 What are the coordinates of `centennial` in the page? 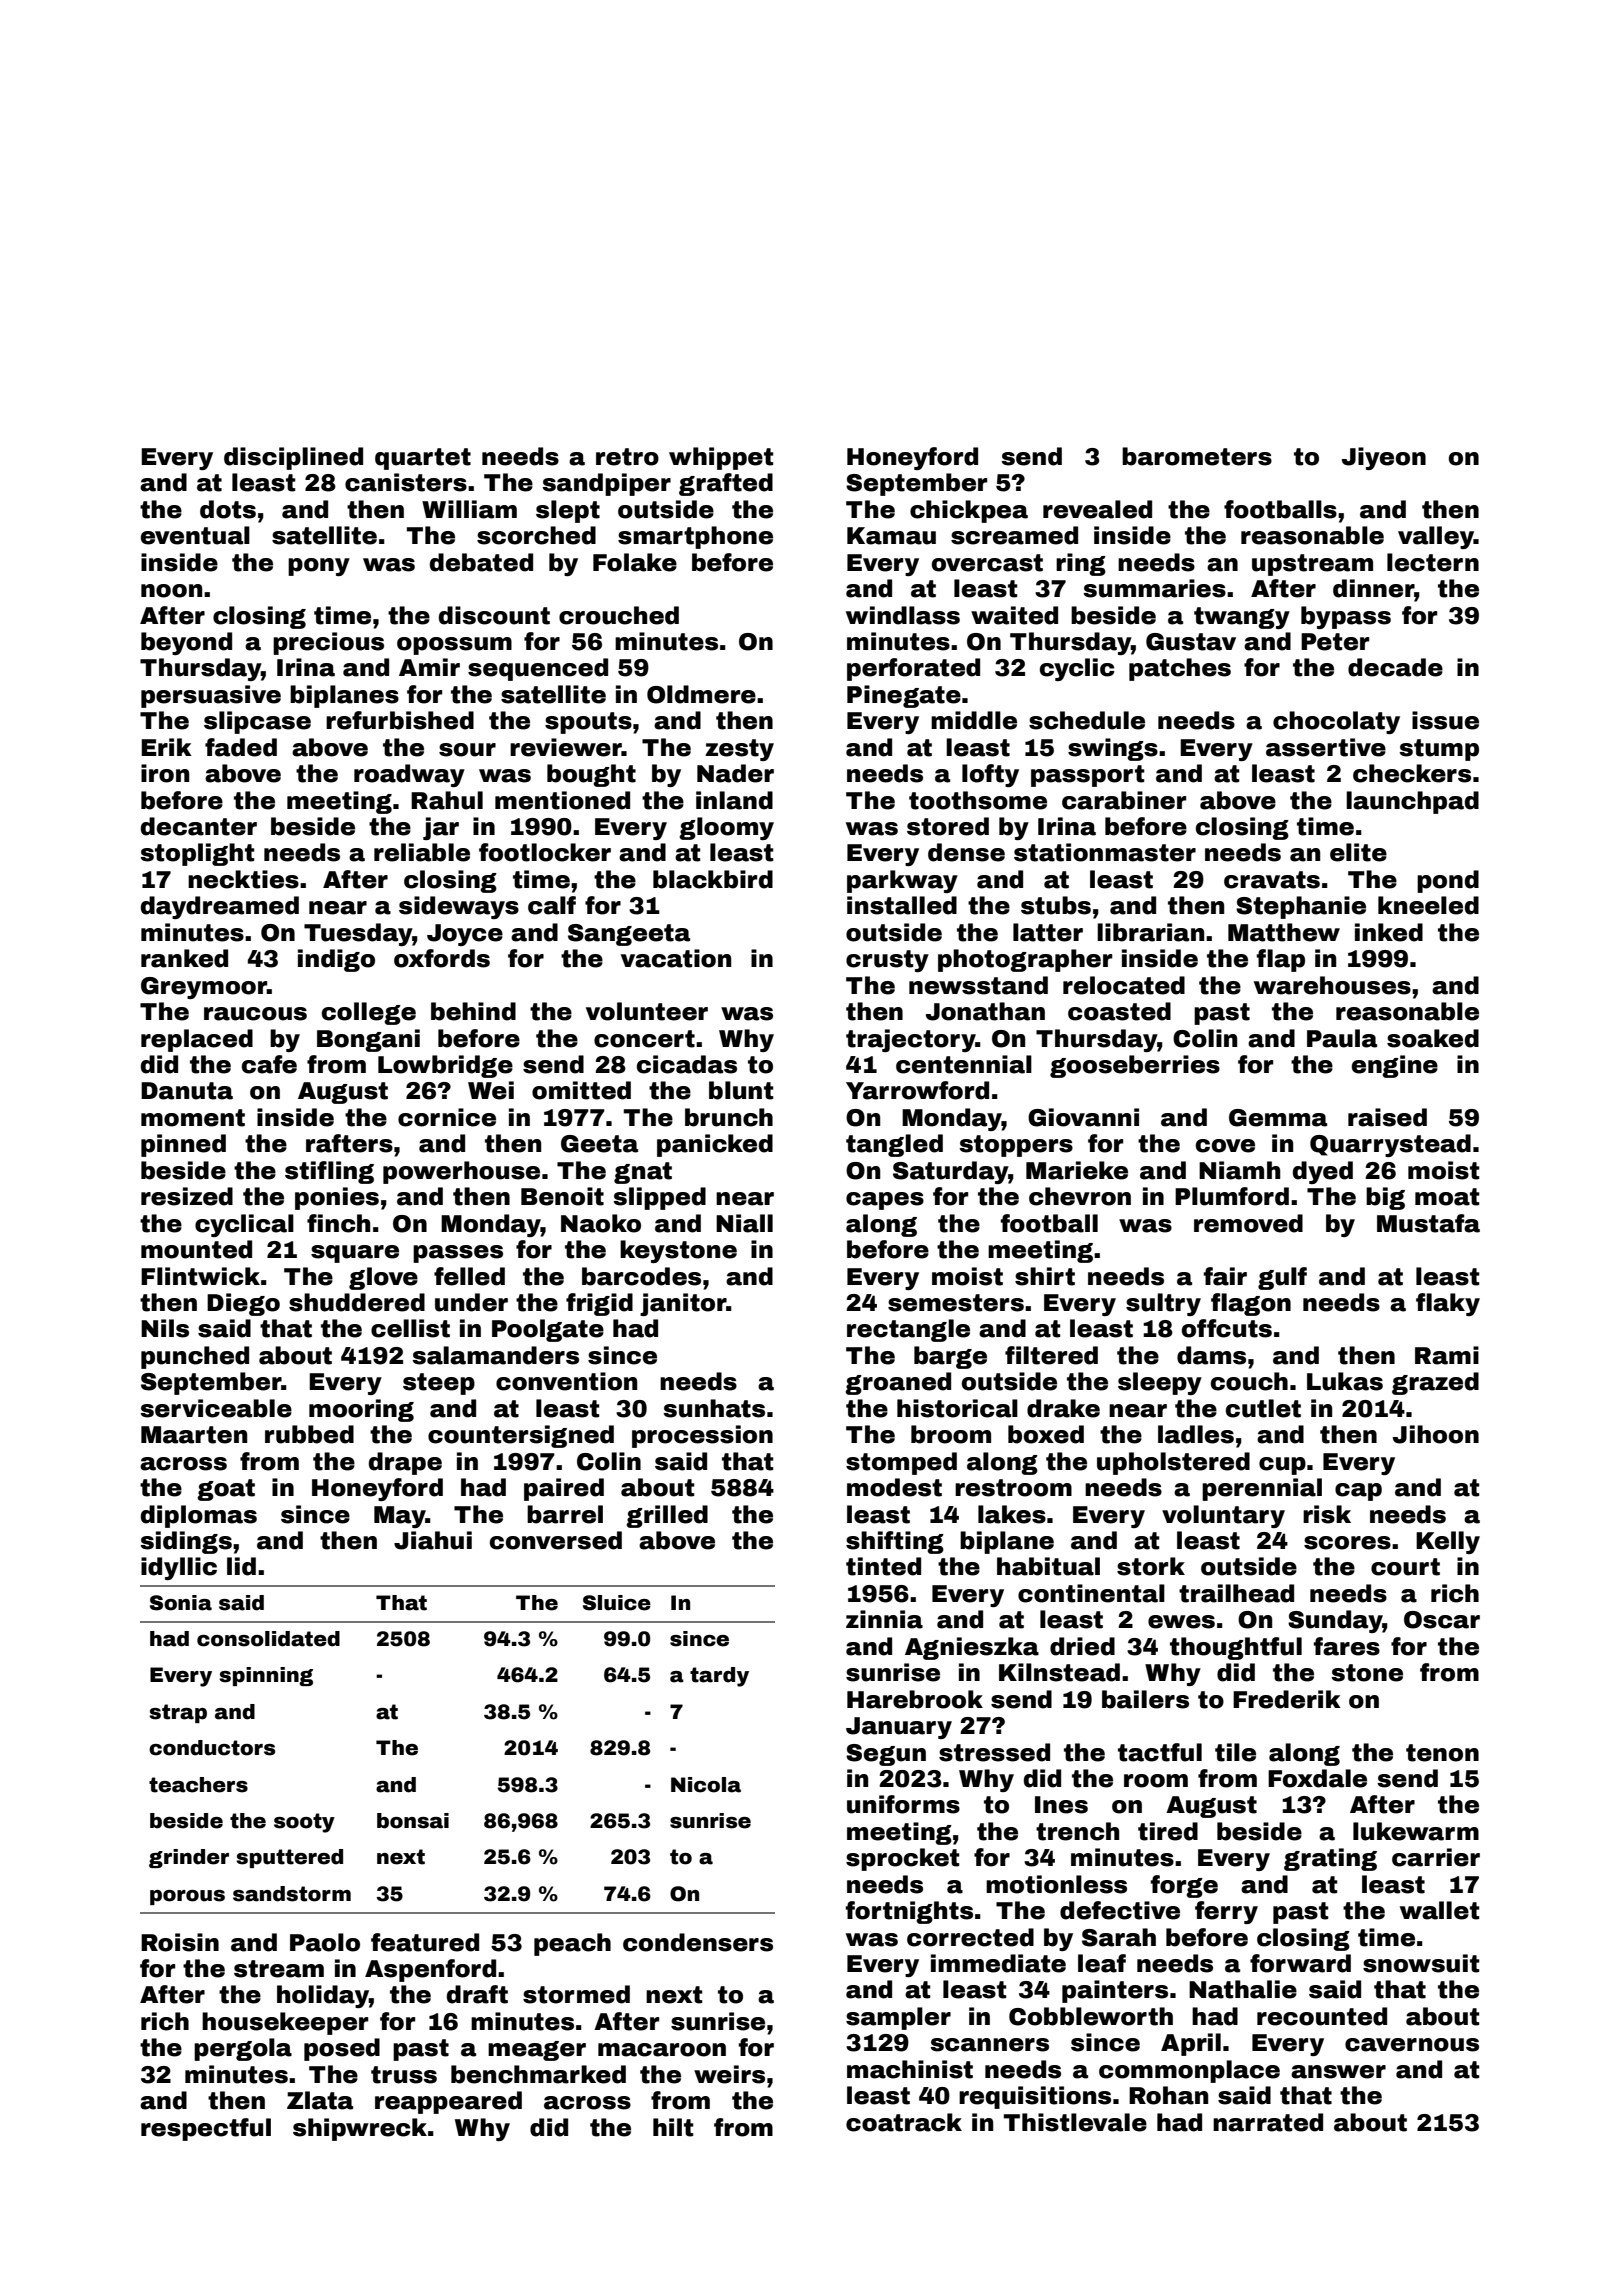 It's located at (964, 1064).
